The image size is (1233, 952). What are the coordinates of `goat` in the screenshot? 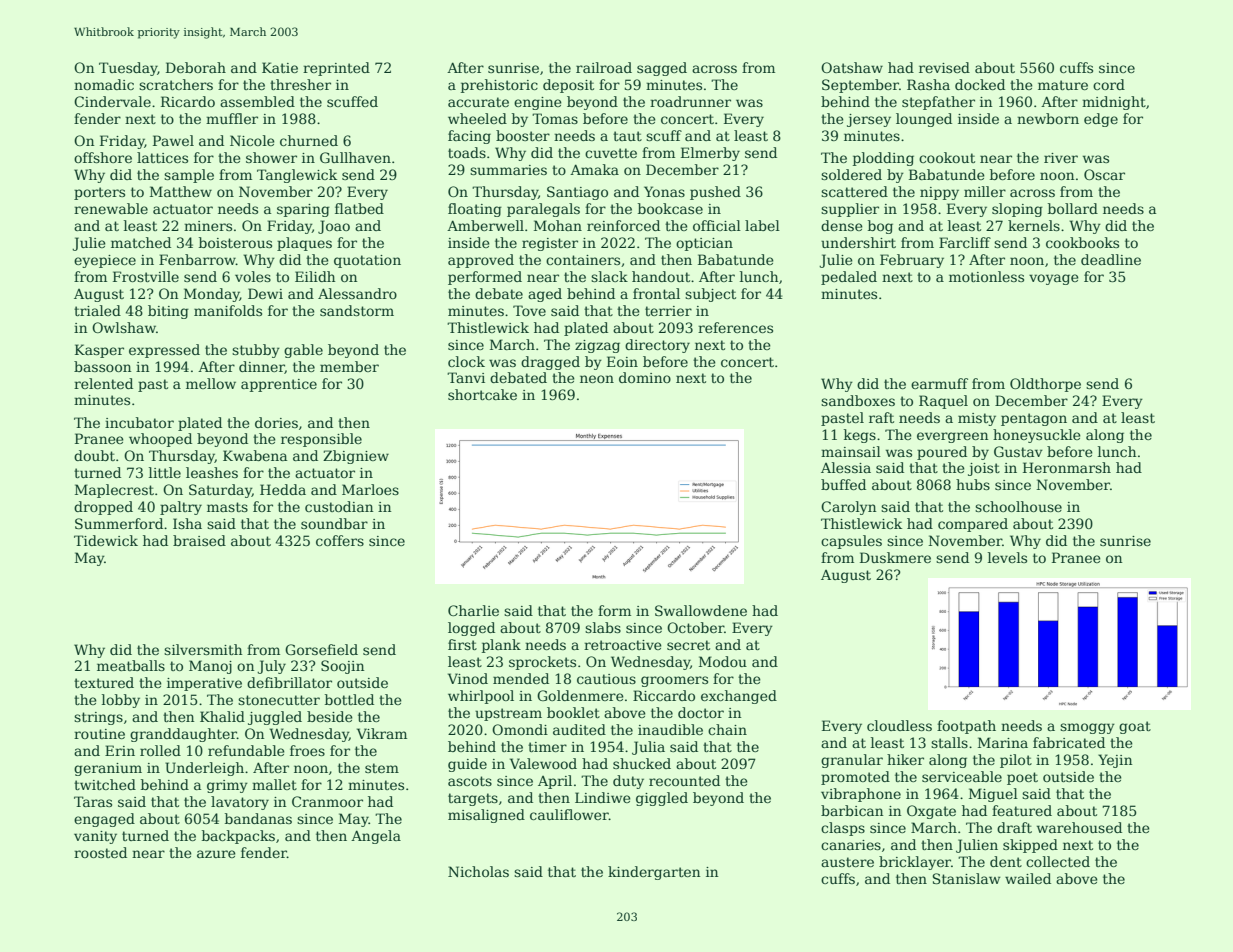 It's located at (1135, 727).
